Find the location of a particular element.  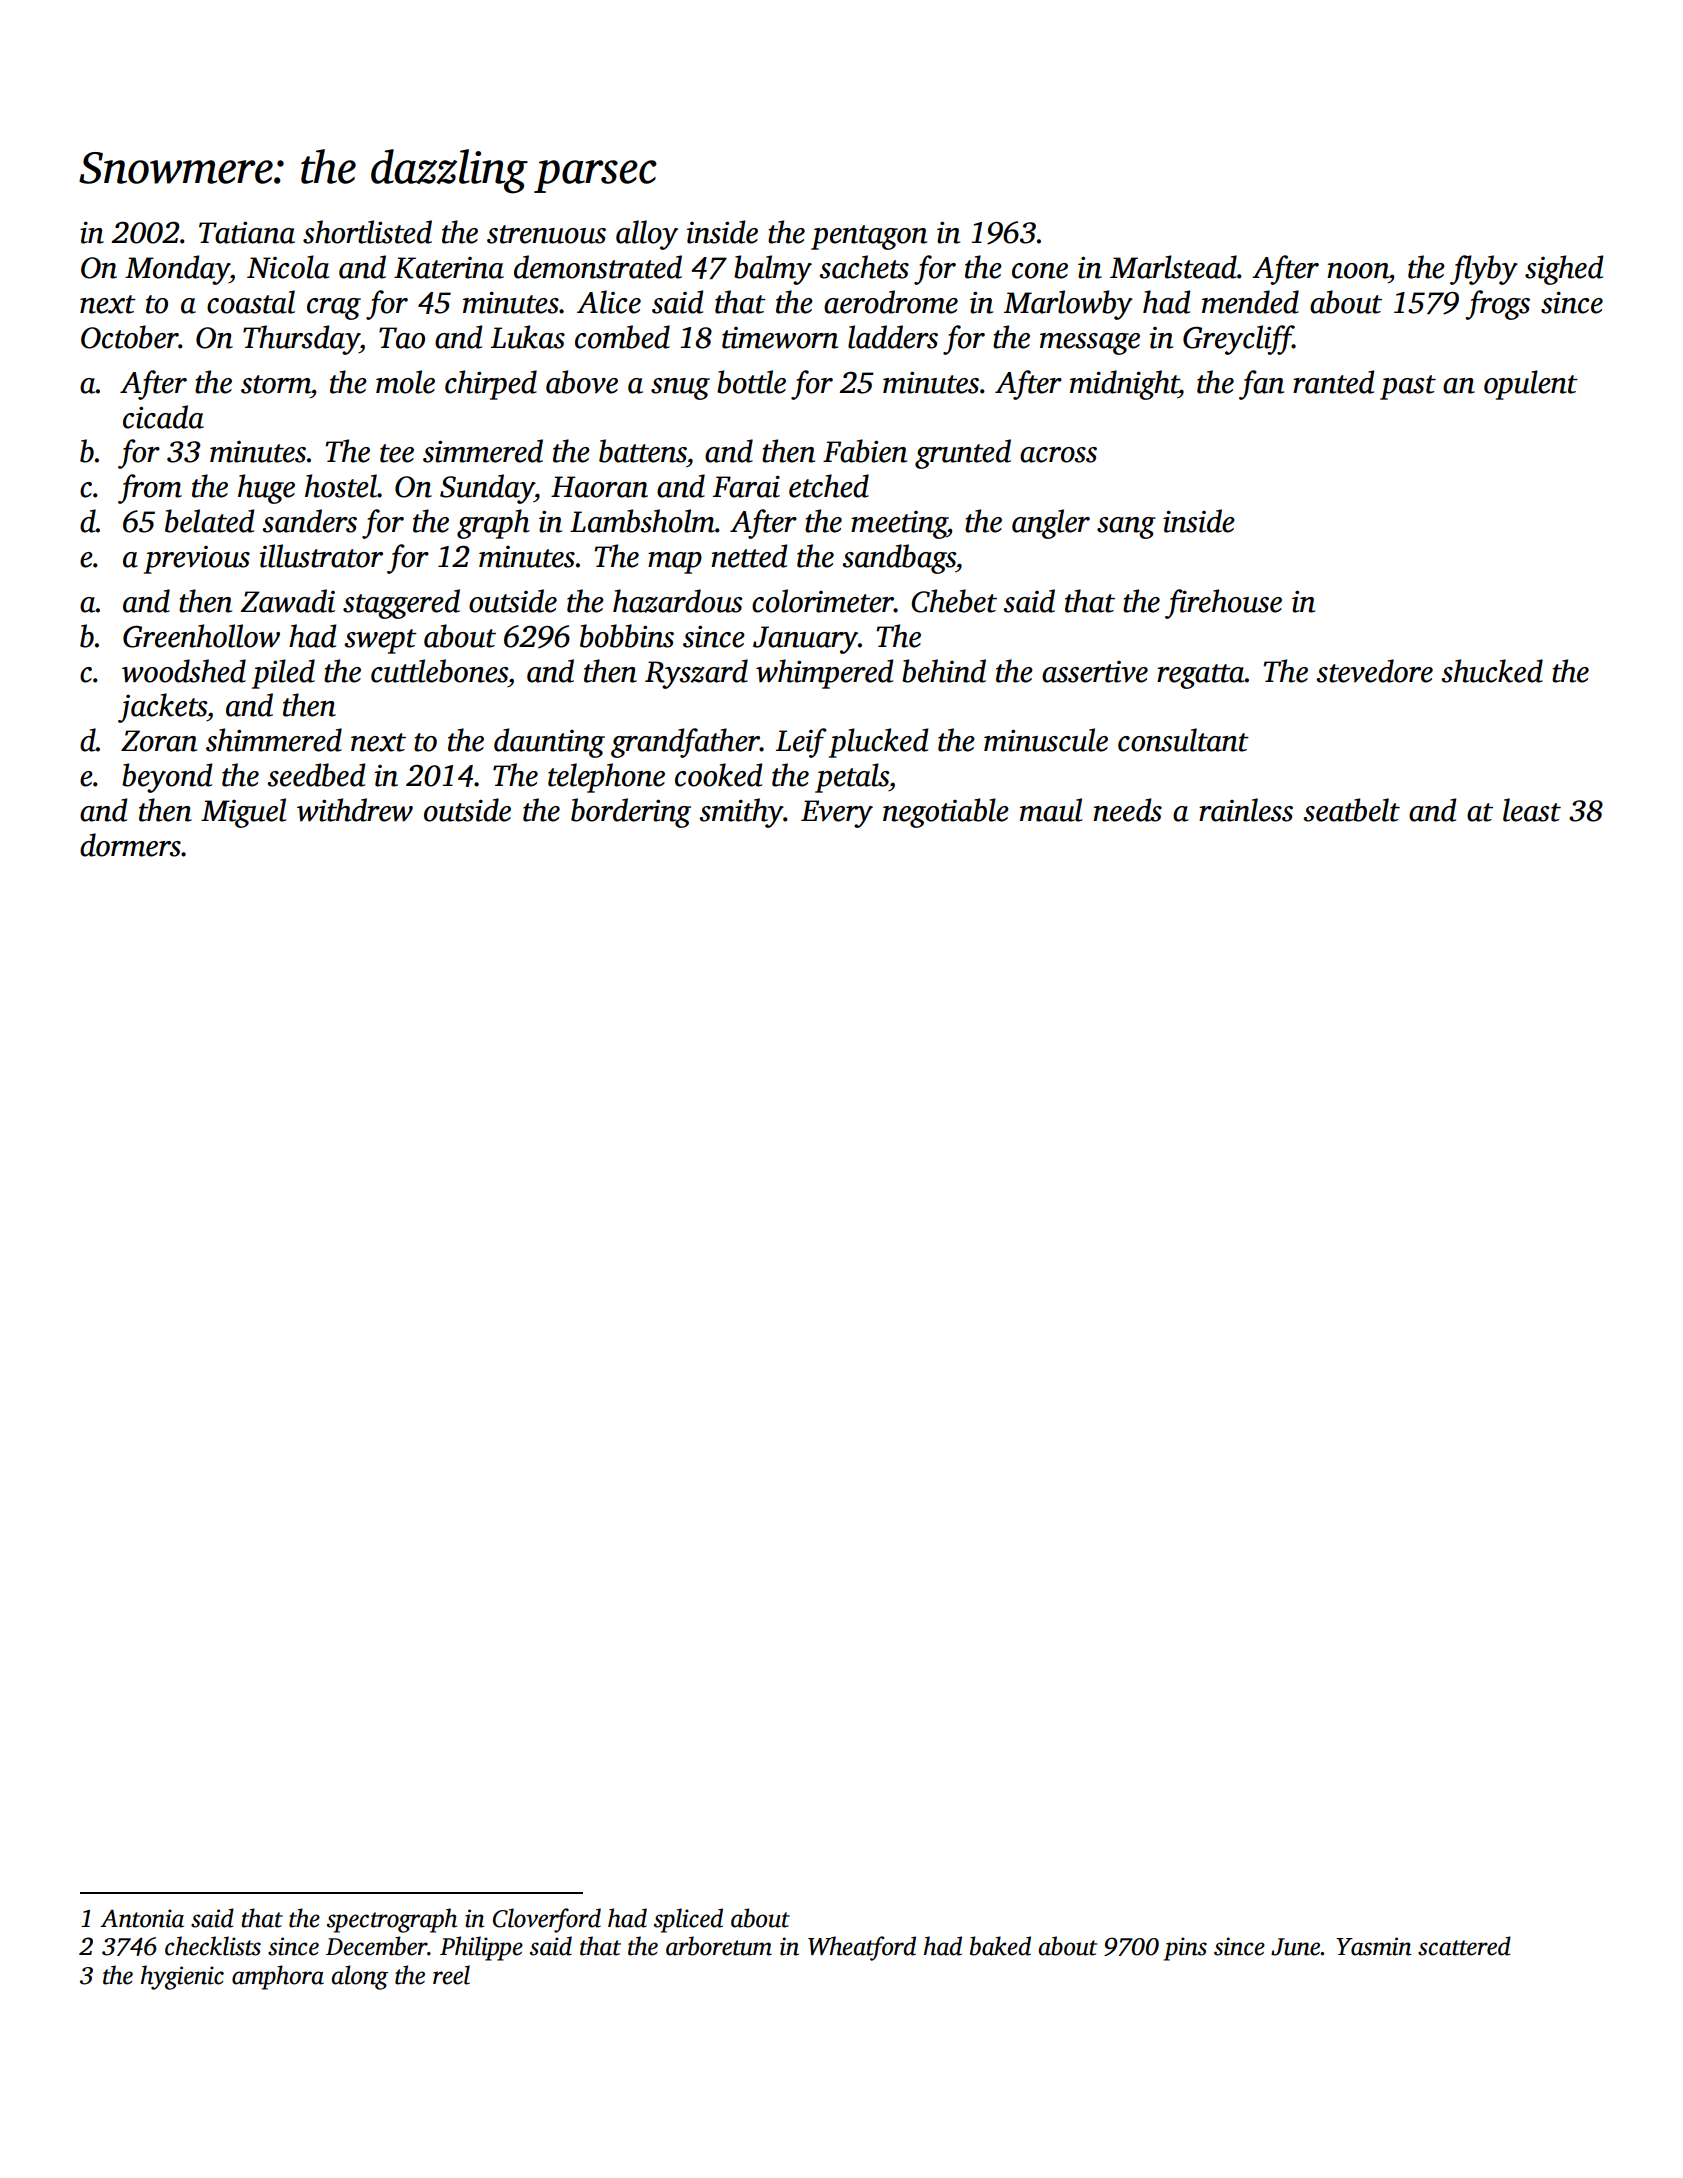

cicada is located at coordinates (163, 417).
